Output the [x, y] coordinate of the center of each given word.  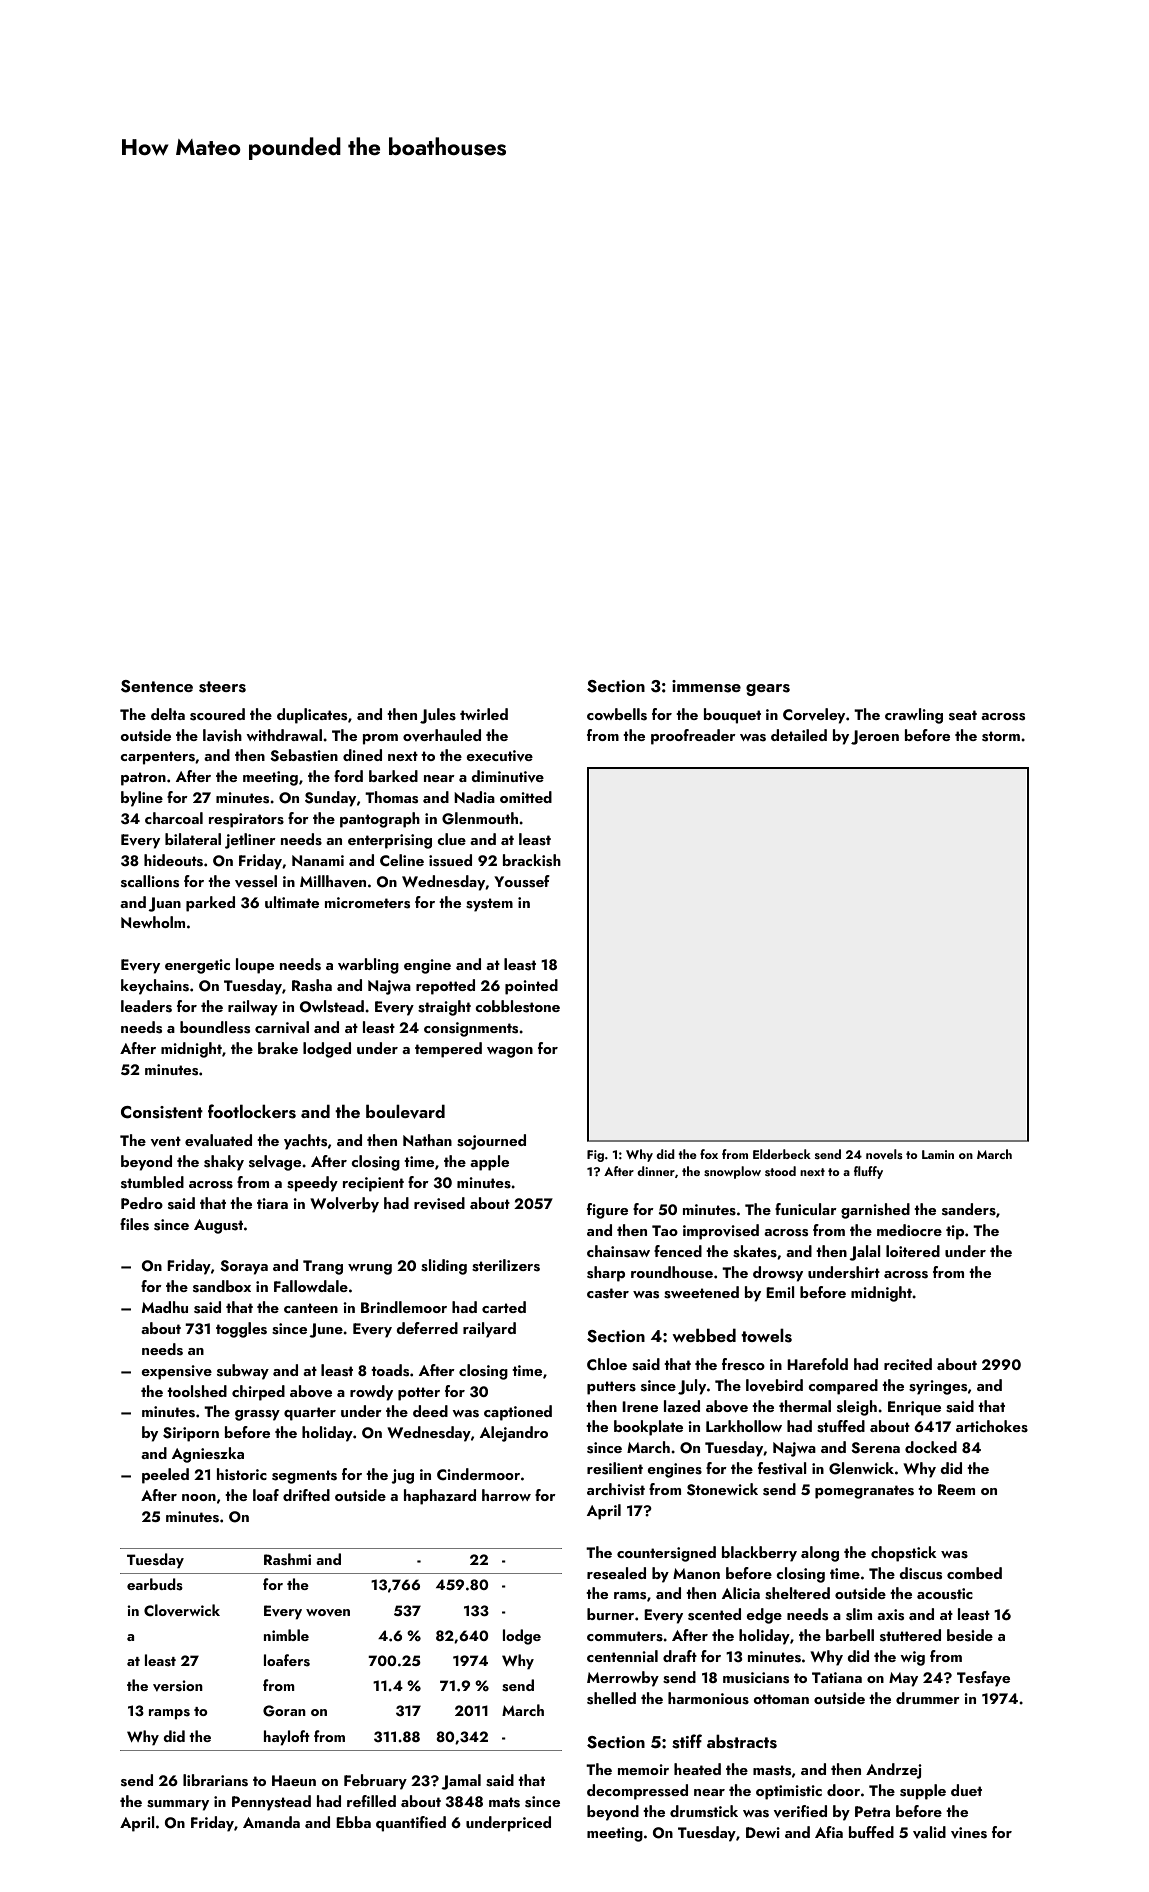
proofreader [693, 737]
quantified [411, 1824]
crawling [914, 716]
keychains [155, 987]
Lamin [938, 1154]
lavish [222, 735]
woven [328, 1613]
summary [178, 1805]
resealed [616, 1573]
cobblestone [517, 1006]
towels [766, 1335]
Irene [640, 1406]
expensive [176, 1372]
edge [764, 1616]
